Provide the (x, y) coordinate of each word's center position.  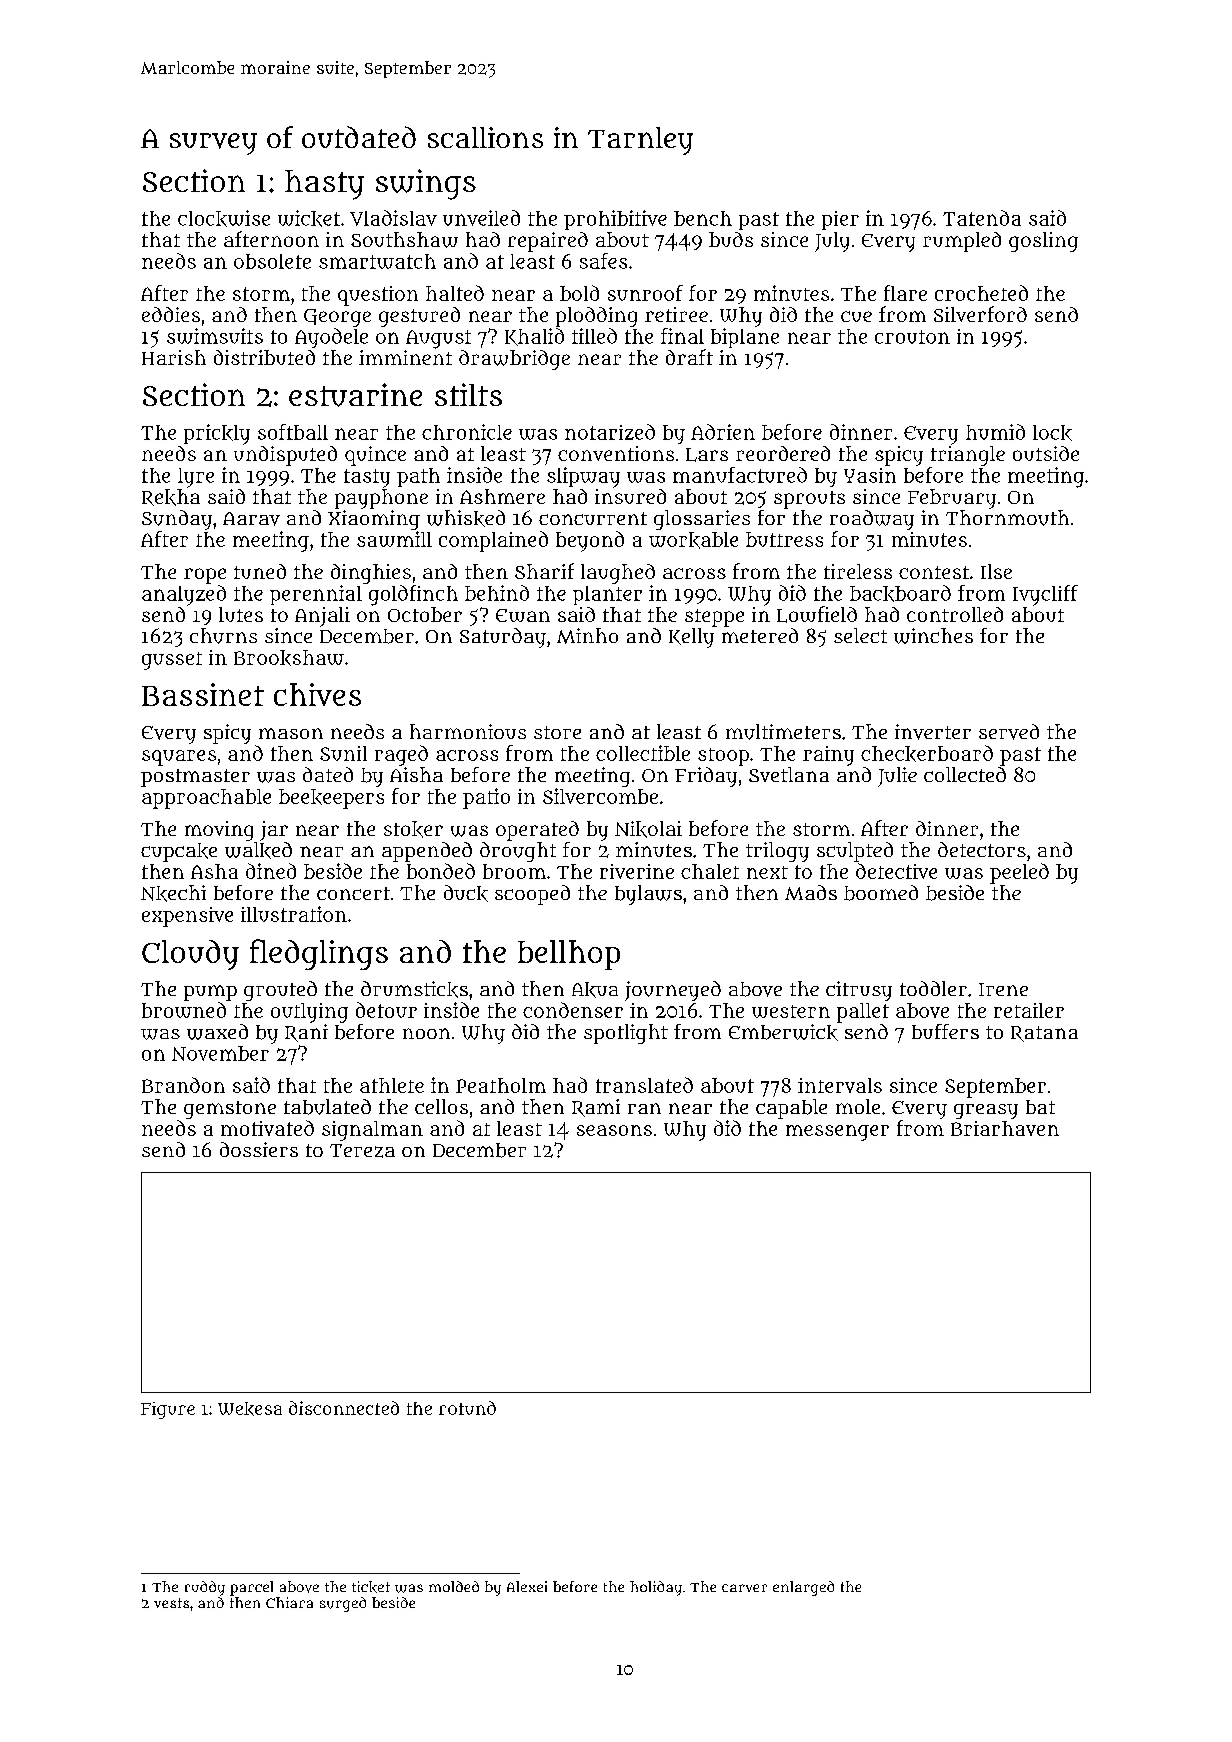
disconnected (344, 1408)
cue (856, 316)
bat (1040, 1107)
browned (184, 1010)
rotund (467, 1408)
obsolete (272, 261)
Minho (587, 636)
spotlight (626, 1034)
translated (644, 1085)
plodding (596, 317)
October (425, 614)
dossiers (259, 1149)
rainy (828, 756)
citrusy (859, 991)
